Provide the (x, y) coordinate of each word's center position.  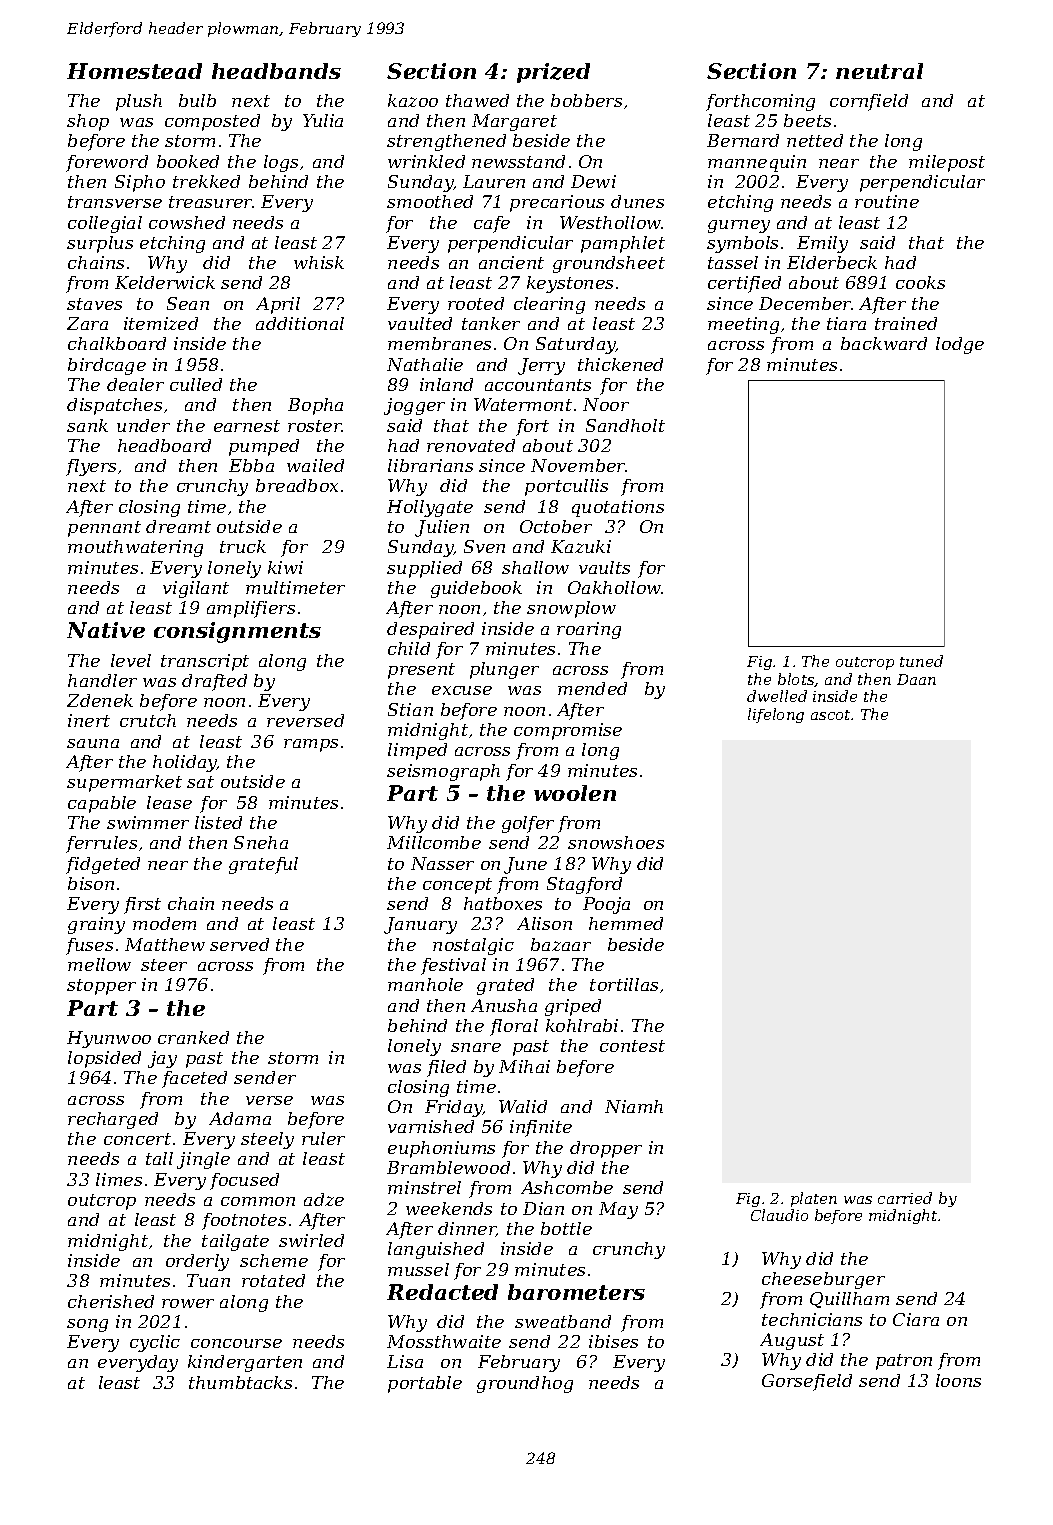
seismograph (443, 772)
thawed (477, 100)
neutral (879, 71)
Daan (916, 679)
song (87, 1325)
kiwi (285, 567)
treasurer (211, 202)
